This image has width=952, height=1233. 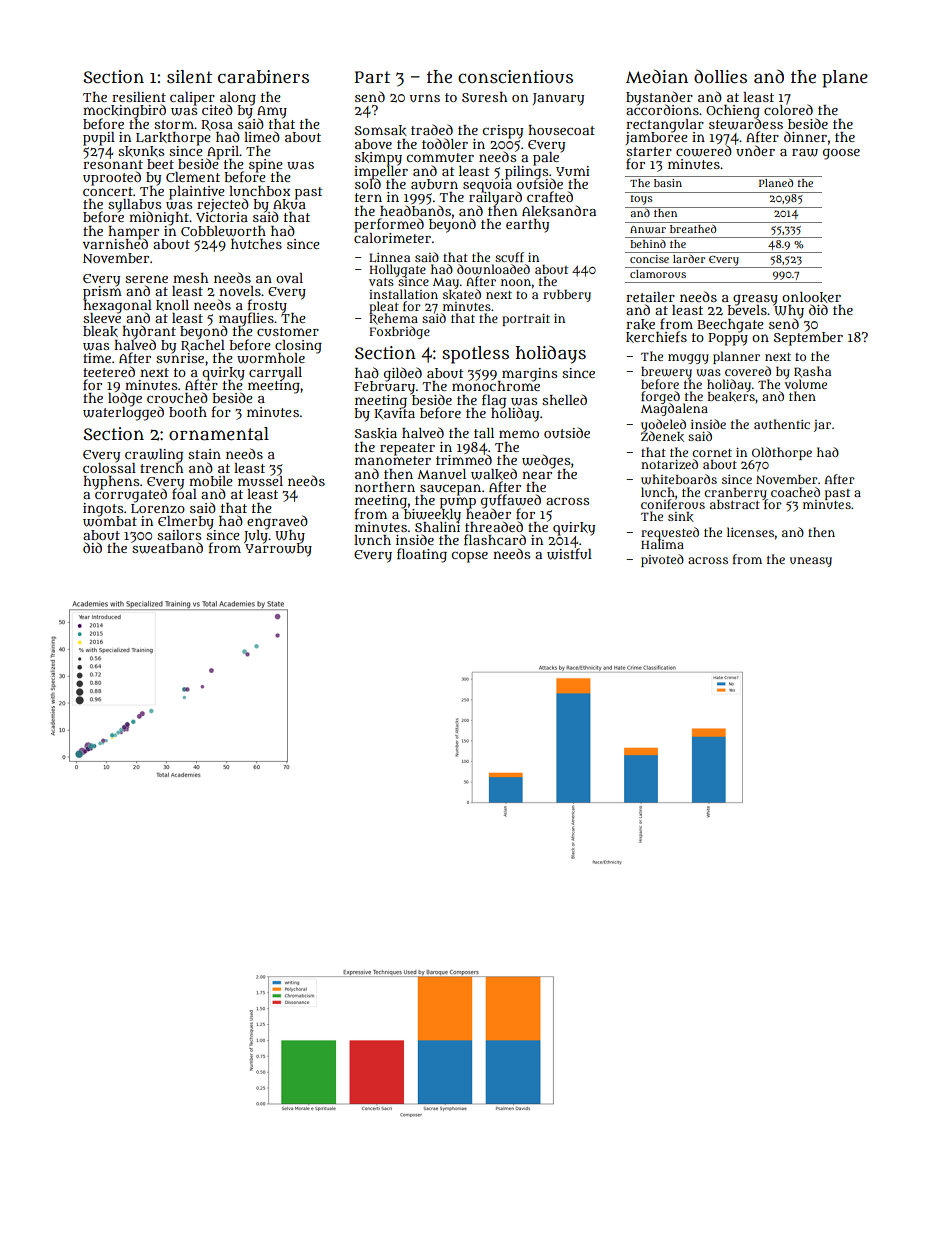 I want to click on dollies, so click(x=720, y=76).
